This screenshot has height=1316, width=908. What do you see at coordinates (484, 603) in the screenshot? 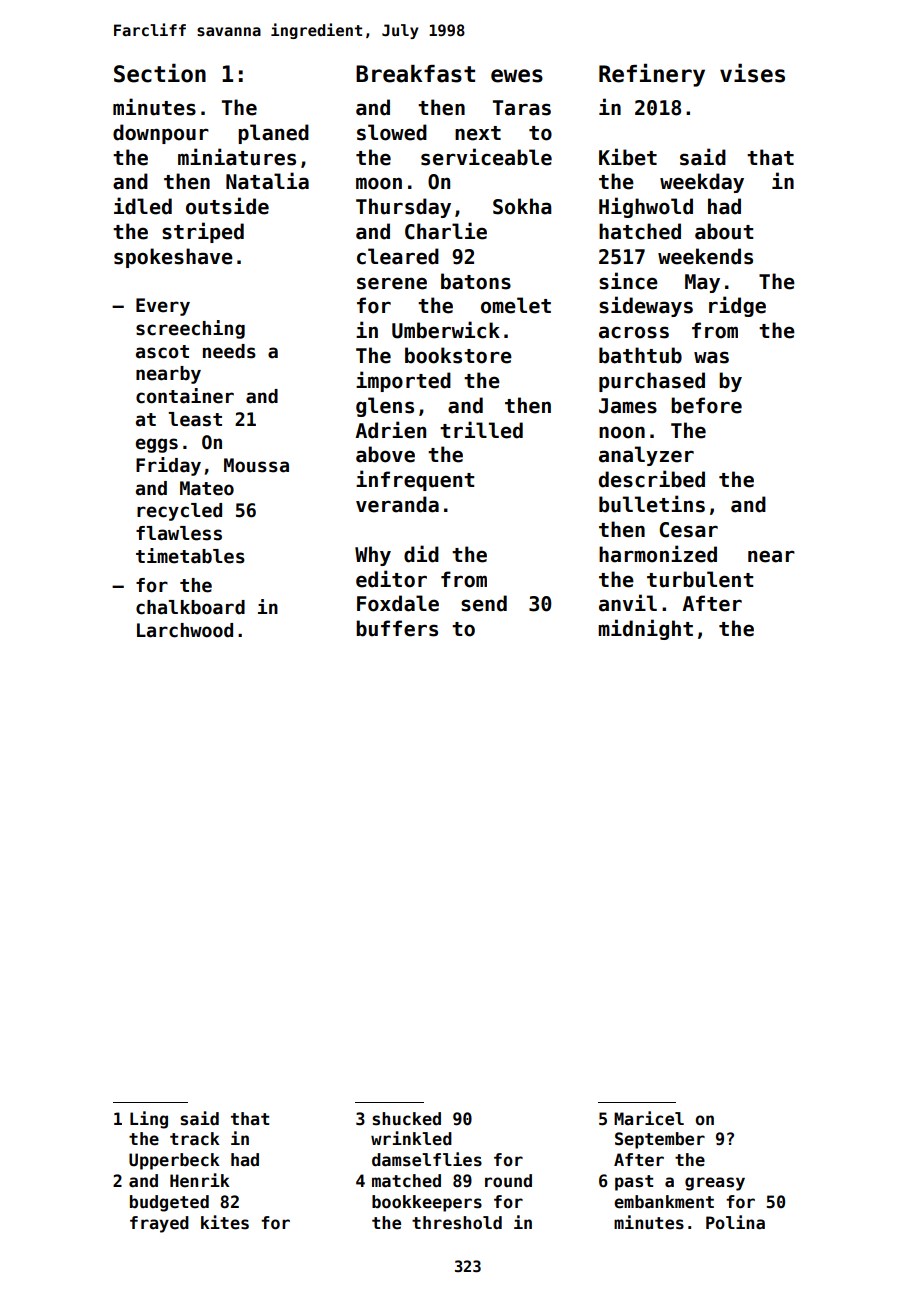
I see `send` at bounding box center [484, 603].
